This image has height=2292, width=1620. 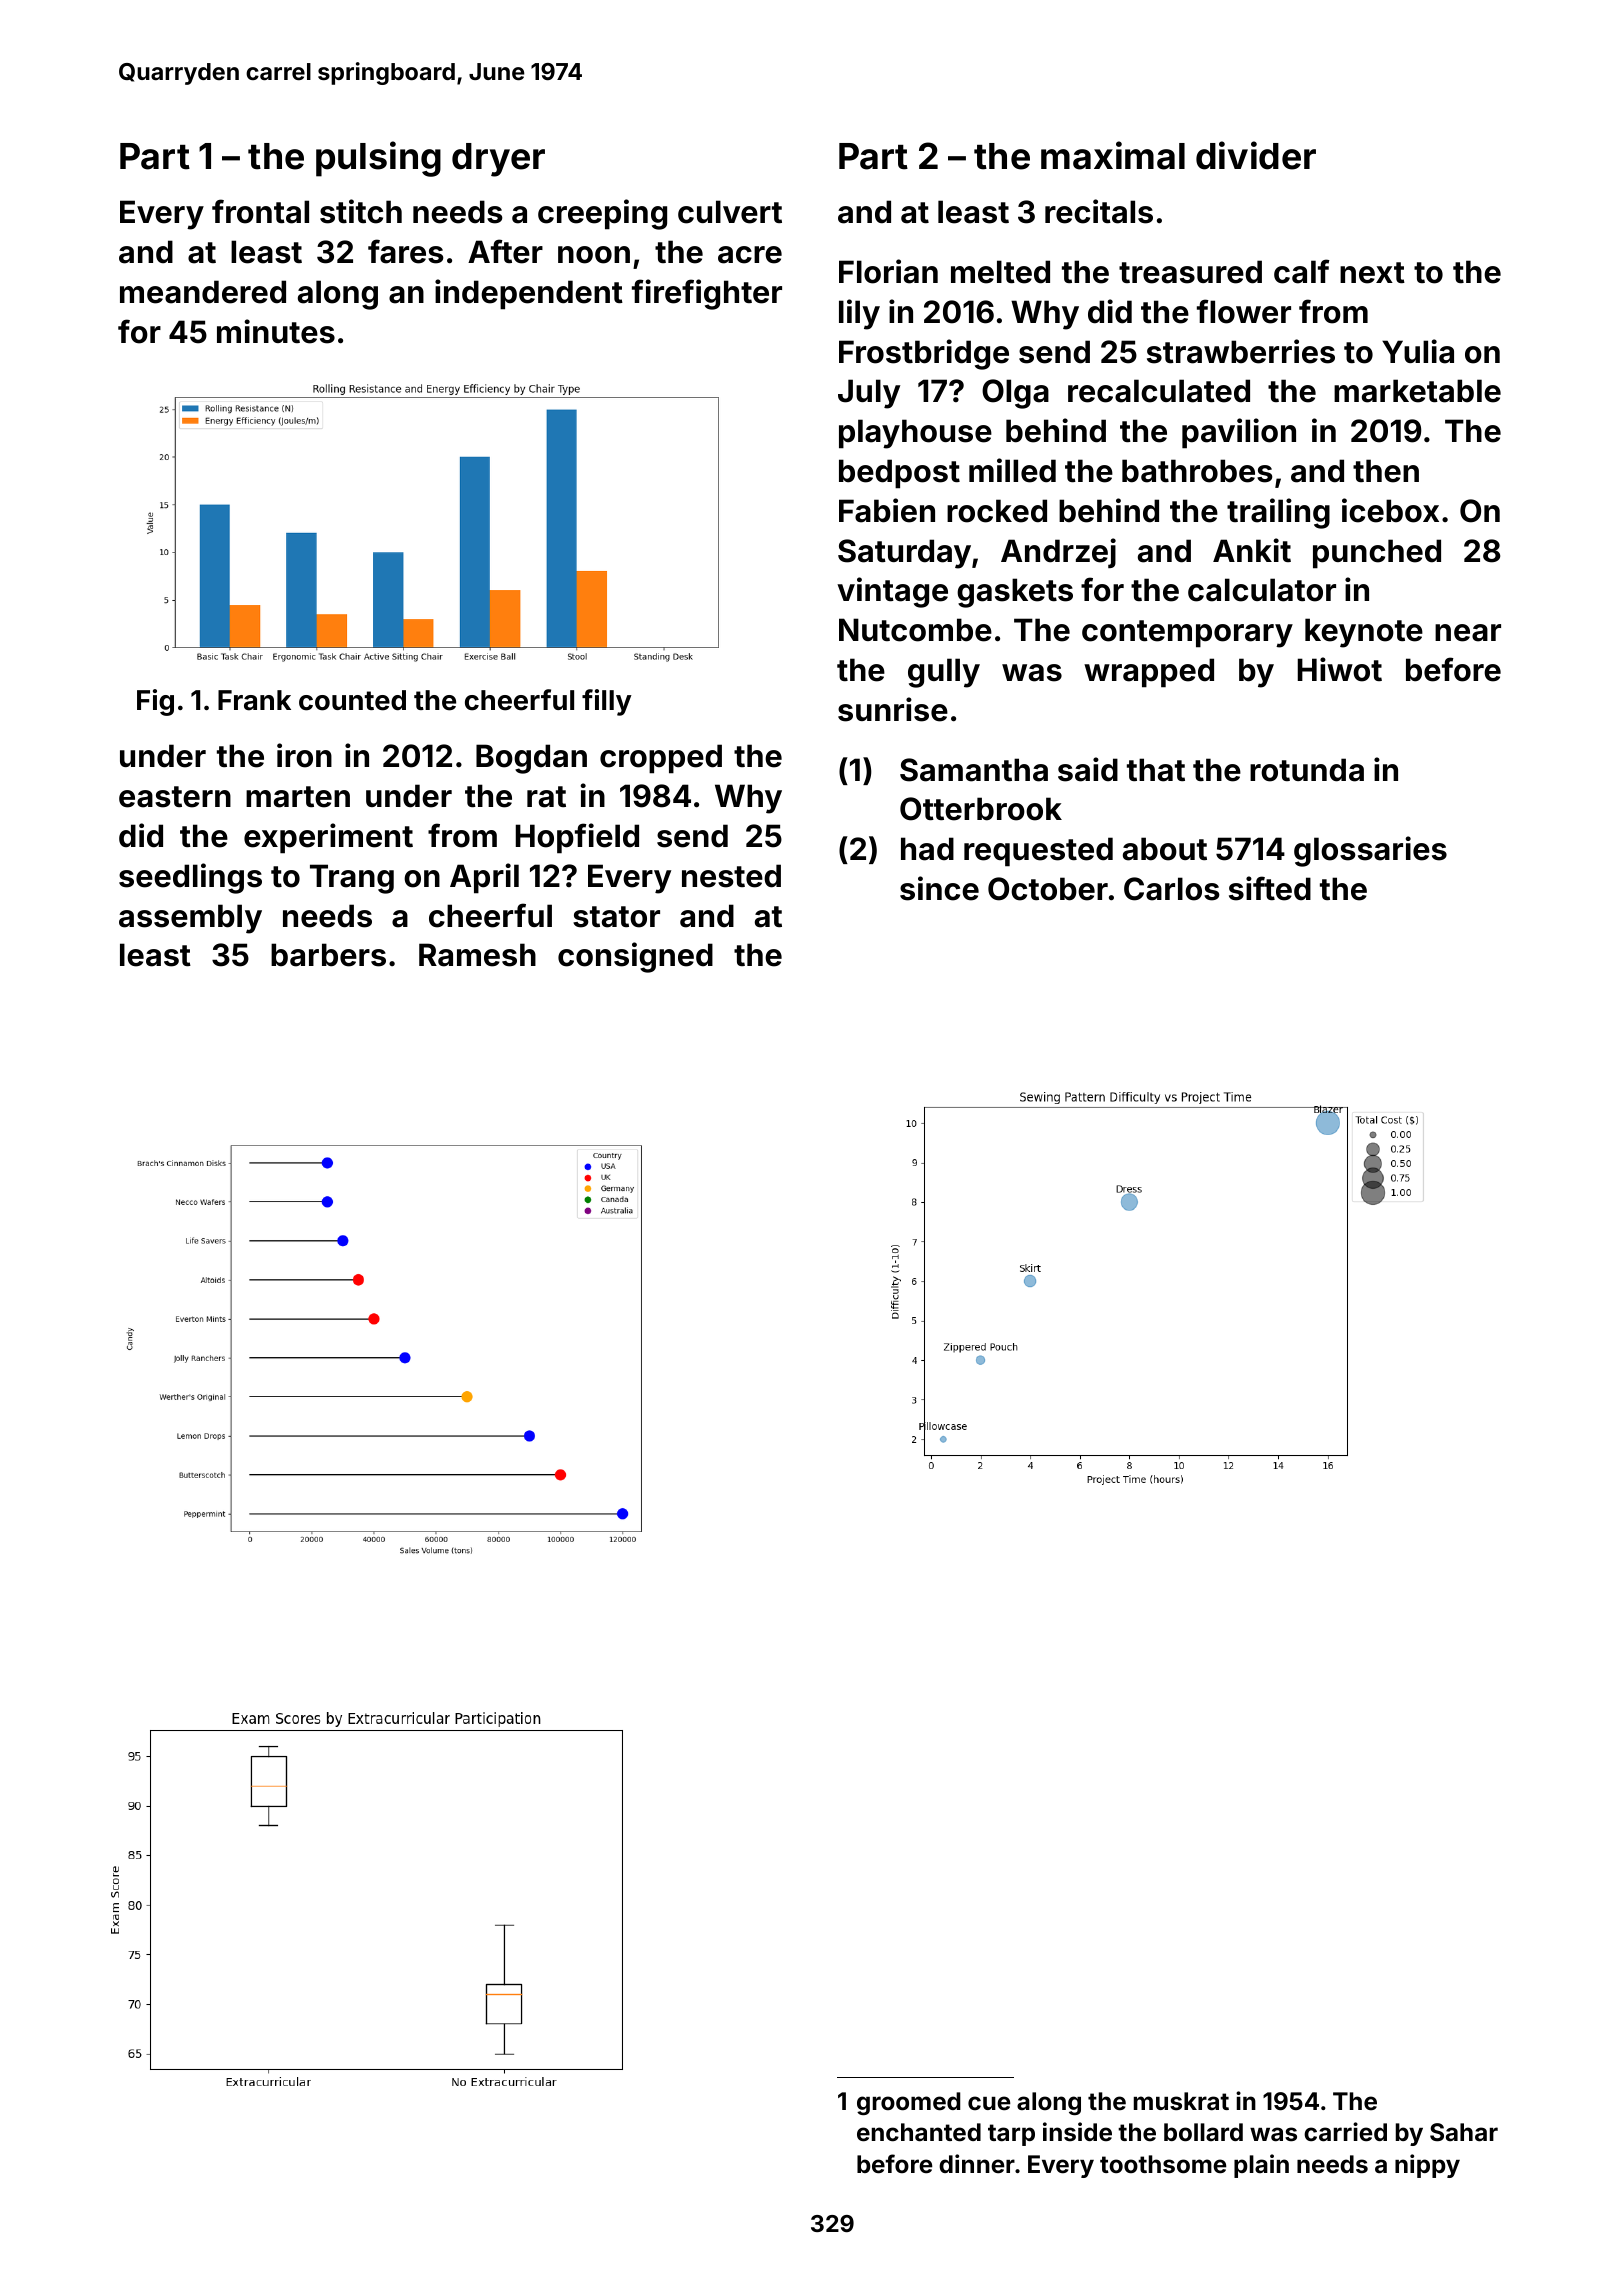 I want to click on culvert, so click(x=730, y=212).
